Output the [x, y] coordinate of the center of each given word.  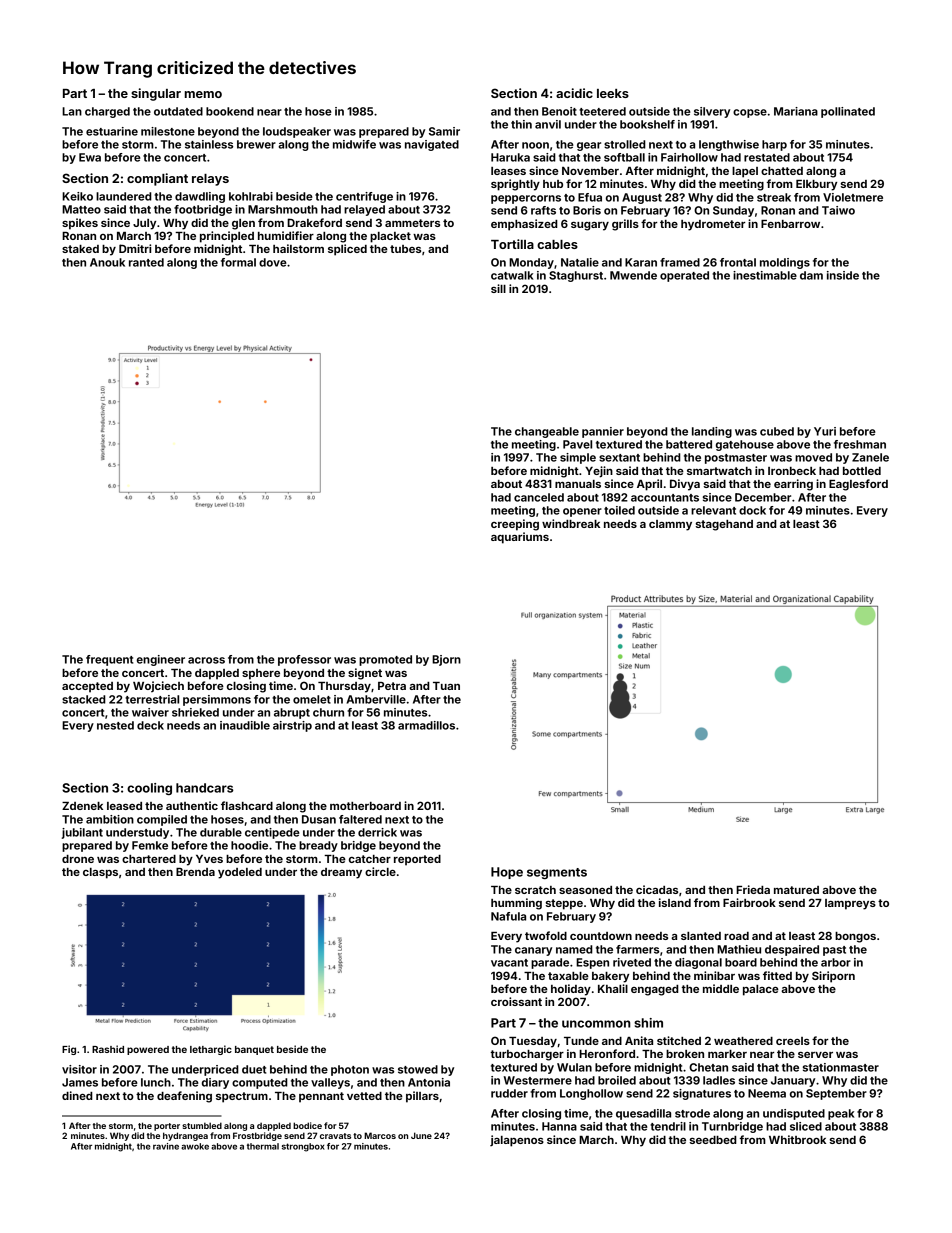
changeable [547, 432]
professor [304, 660]
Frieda [753, 889]
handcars [205, 788]
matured [796, 890]
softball [624, 157]
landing [712, 432]
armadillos [426, 725]
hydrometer [713, 225]
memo [203, 94]
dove [273, 262]
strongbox [303, 1147]
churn [328, 712]
